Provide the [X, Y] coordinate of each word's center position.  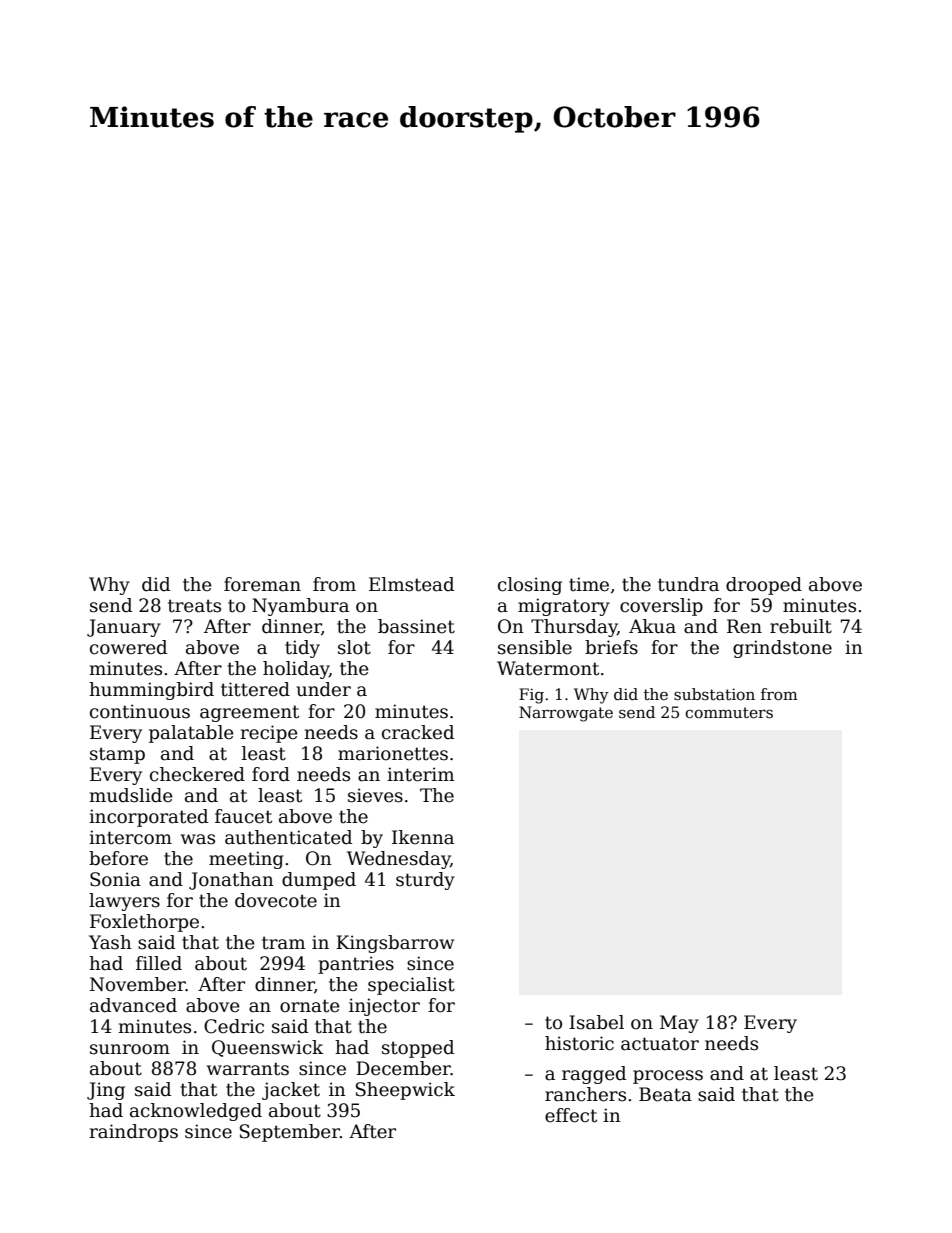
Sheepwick [405, 1091]
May [679, 1024]
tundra [688, 584]
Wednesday [399, 860]
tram [283, 943]
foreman [262, 584]
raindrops [133, 1133]
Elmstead [411, 584]
